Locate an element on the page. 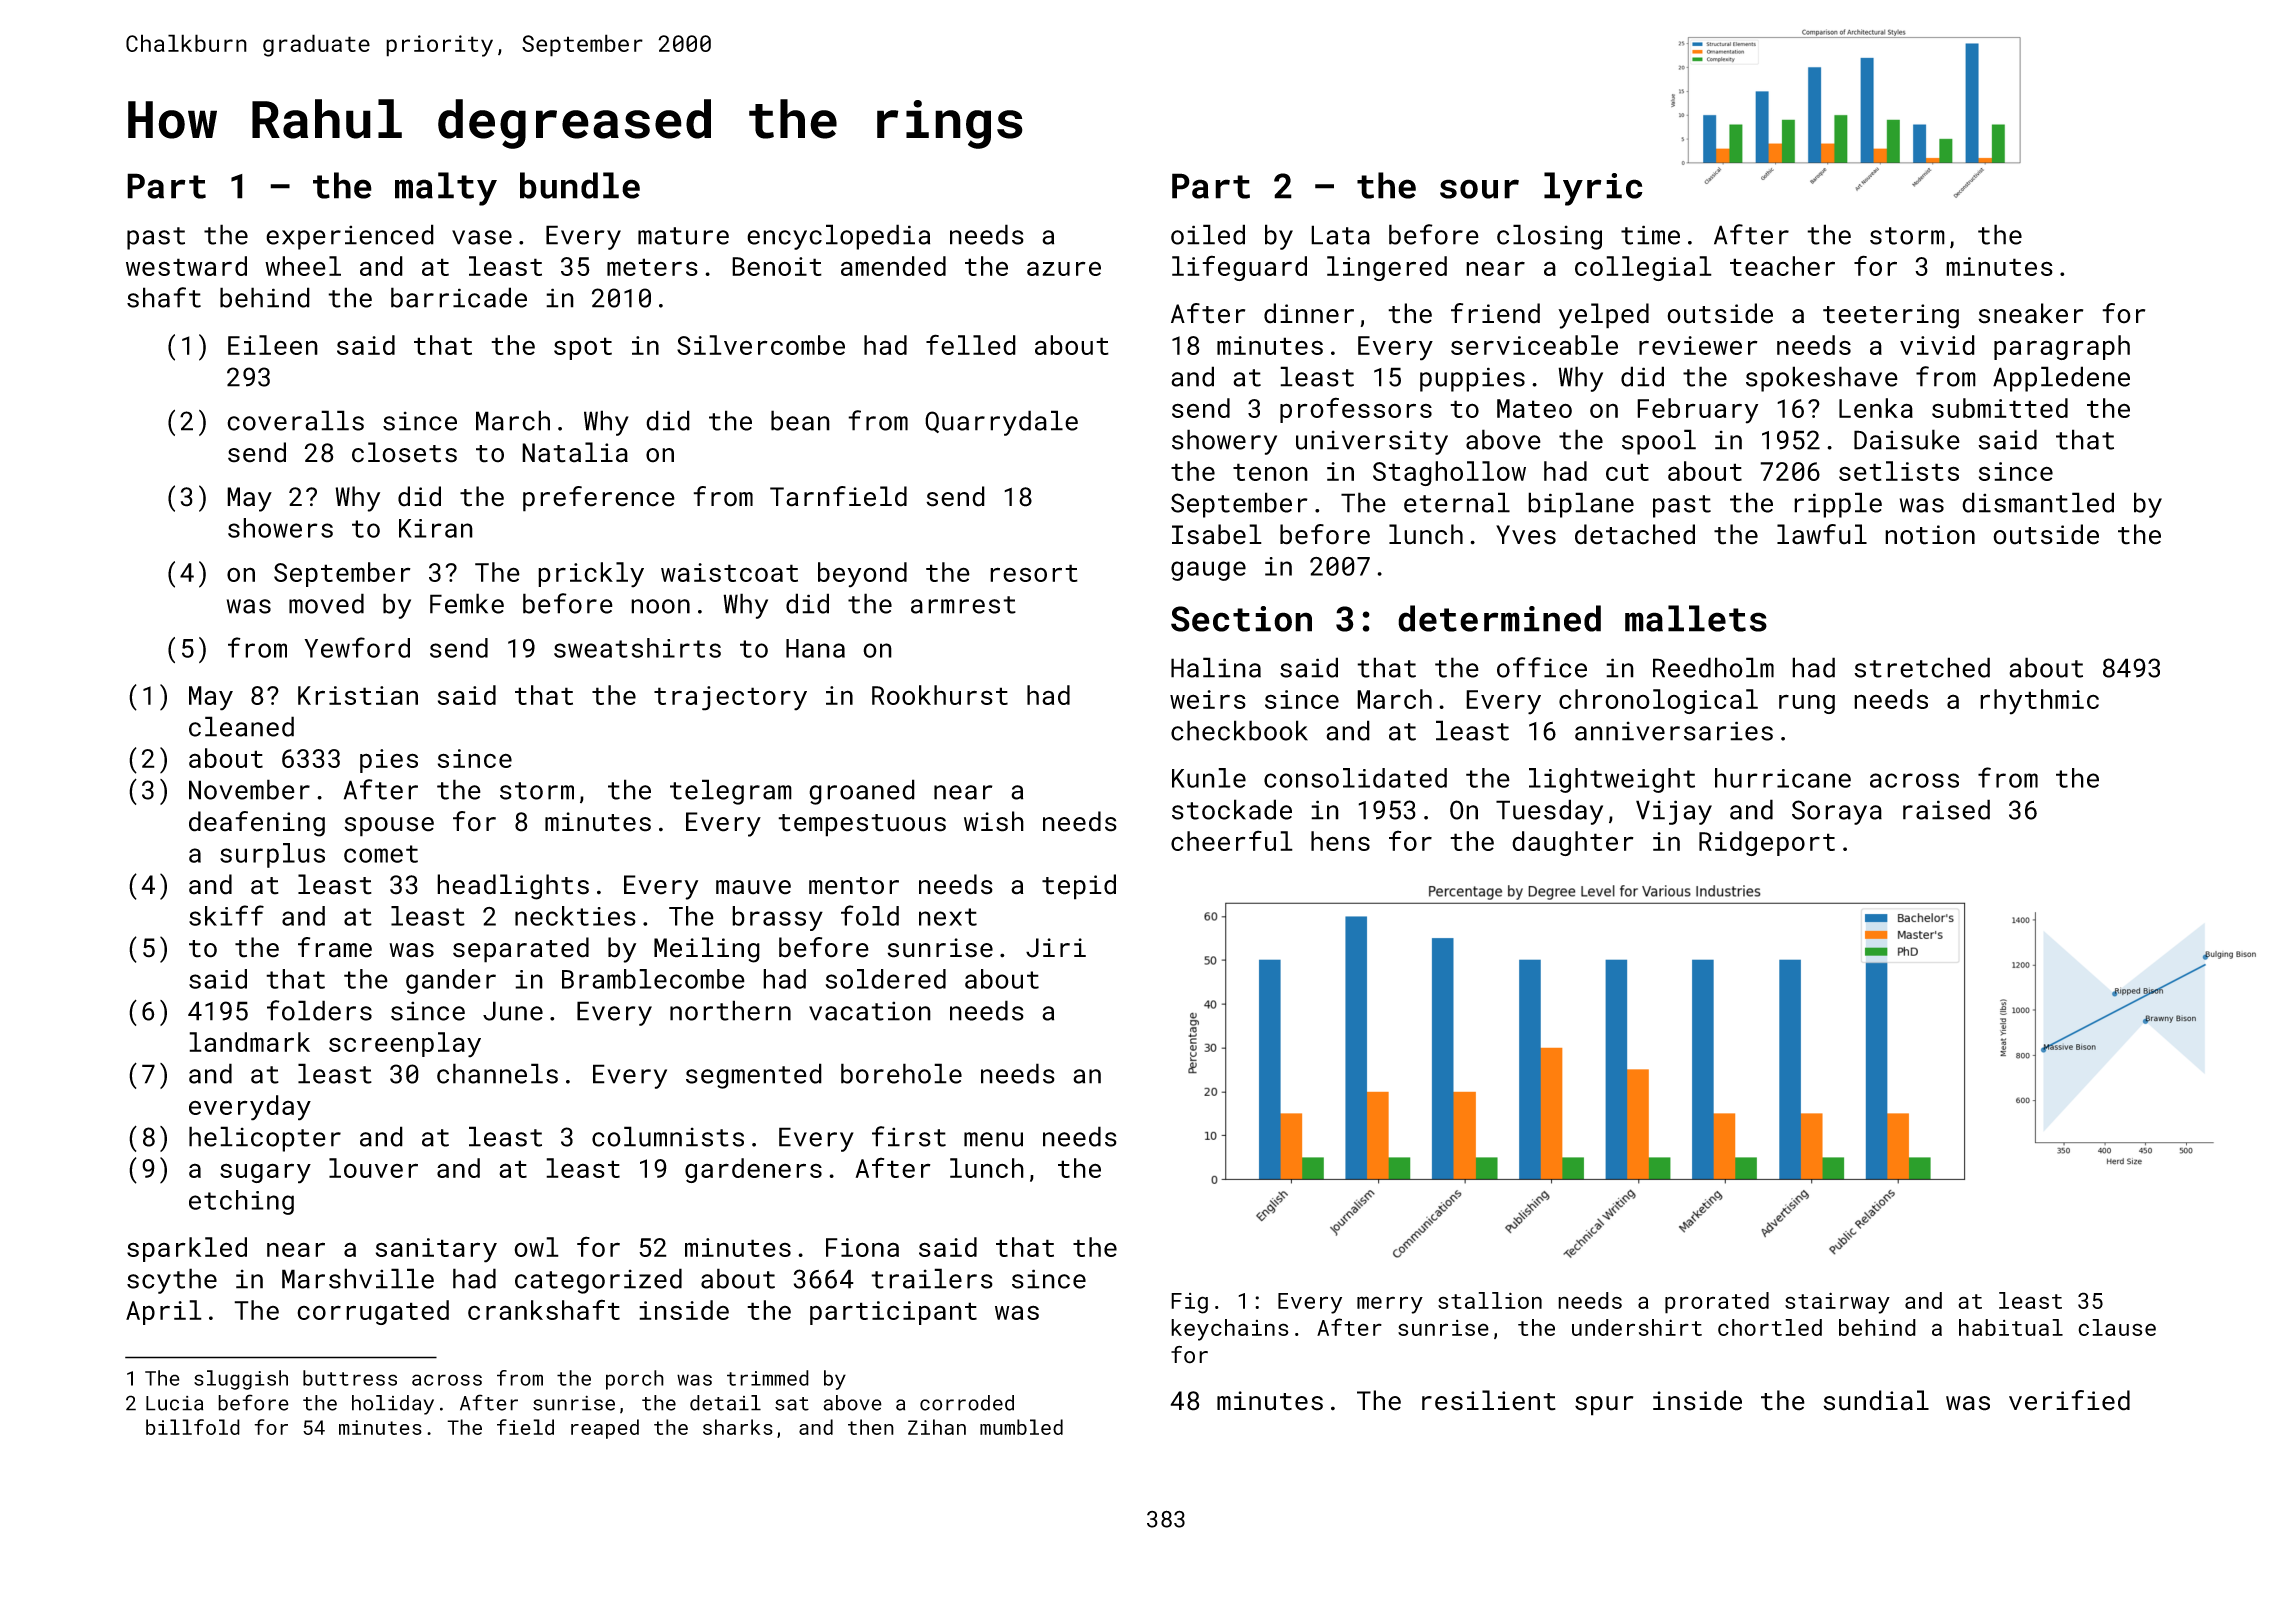 The width and height of the page is (2292, 1620). Rookhurst is located at coordinates (940, 695).
